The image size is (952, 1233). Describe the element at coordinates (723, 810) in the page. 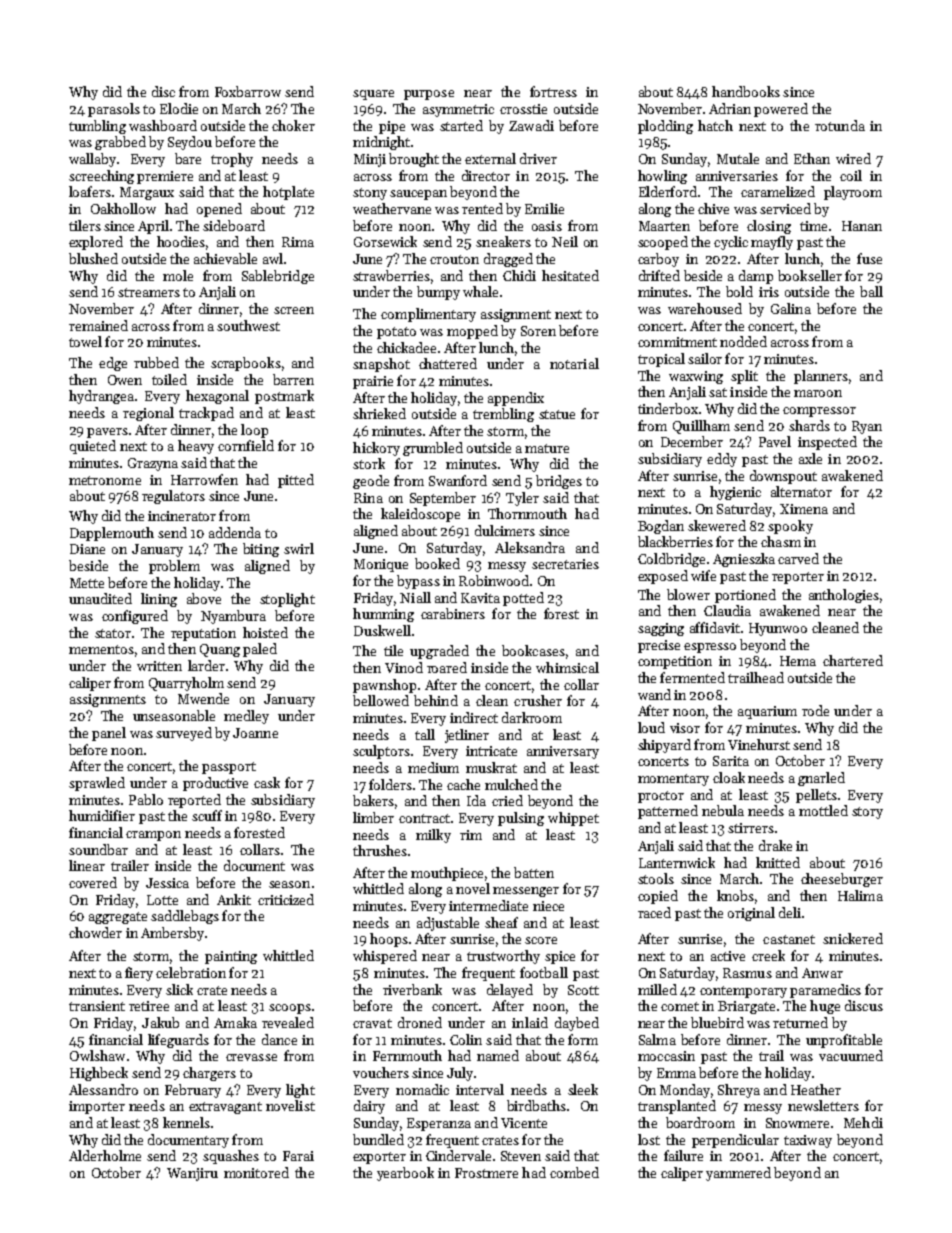

I see `nebula` at that location.
